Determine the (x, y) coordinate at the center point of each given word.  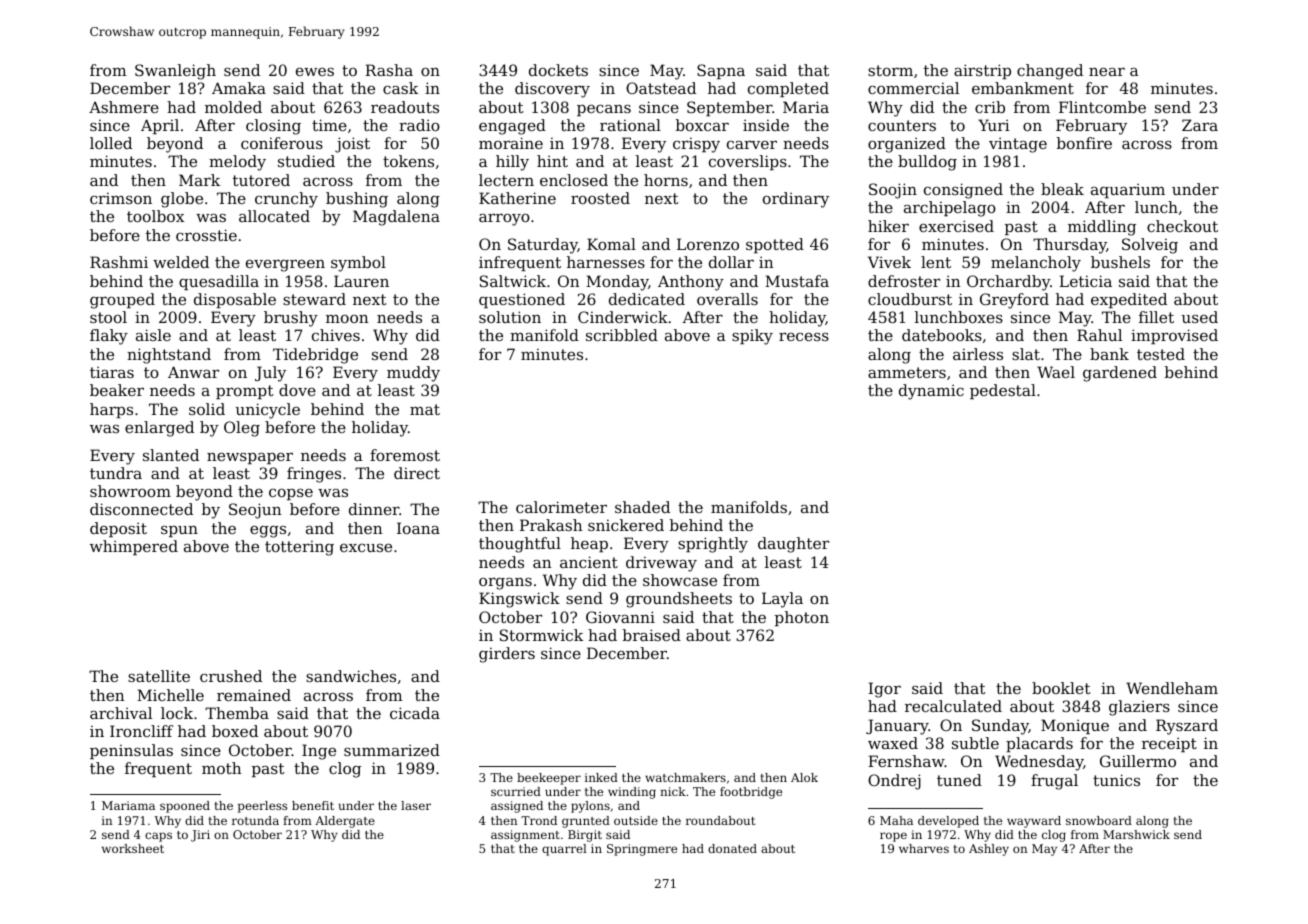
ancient (589, 562)
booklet (1061, 688)
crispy (696, 145)
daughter (793, 545)
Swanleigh (175, 72)
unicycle (268, 411)
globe (182, 200)
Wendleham (1172, 688)
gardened (1120, 374)
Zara (1200, 125)
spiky (752, 337)
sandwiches (351, 676)
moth (222, 768)
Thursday (1070, 246)
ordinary (796, 200)
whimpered (134, 547)
